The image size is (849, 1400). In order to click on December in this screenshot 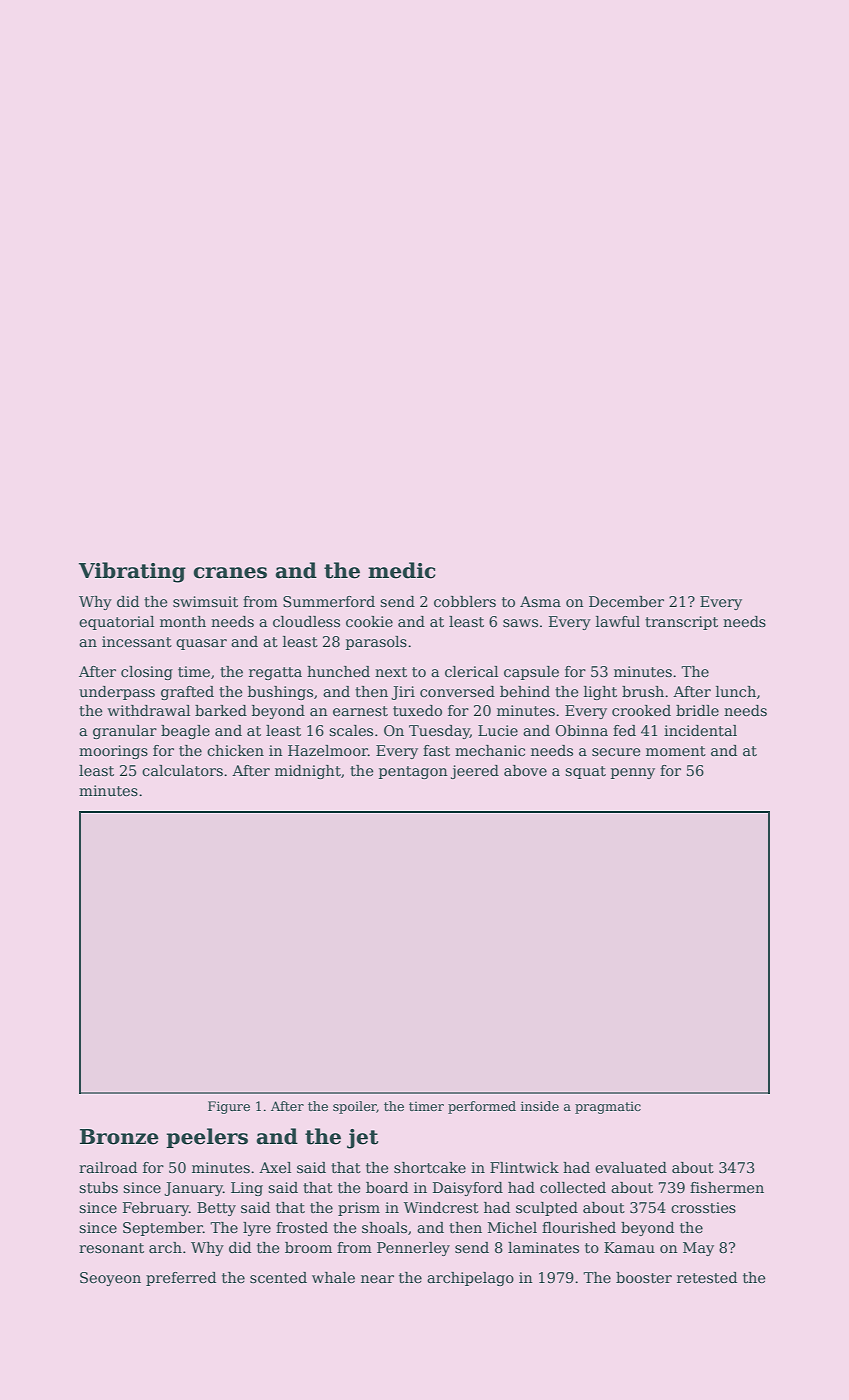, I will do `click(626, 601)`.
